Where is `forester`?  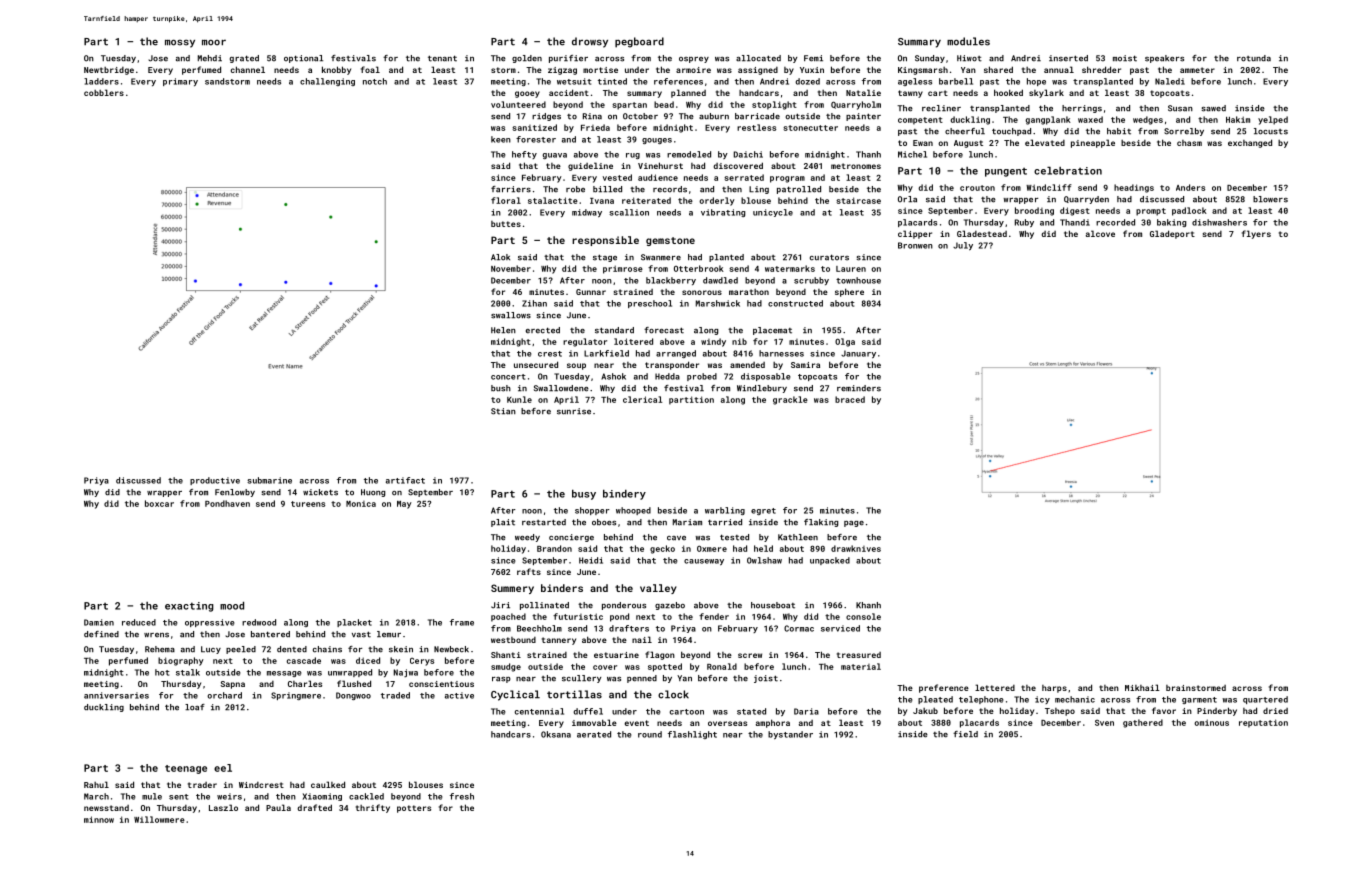 forester is located at coordinates (536, 139).
